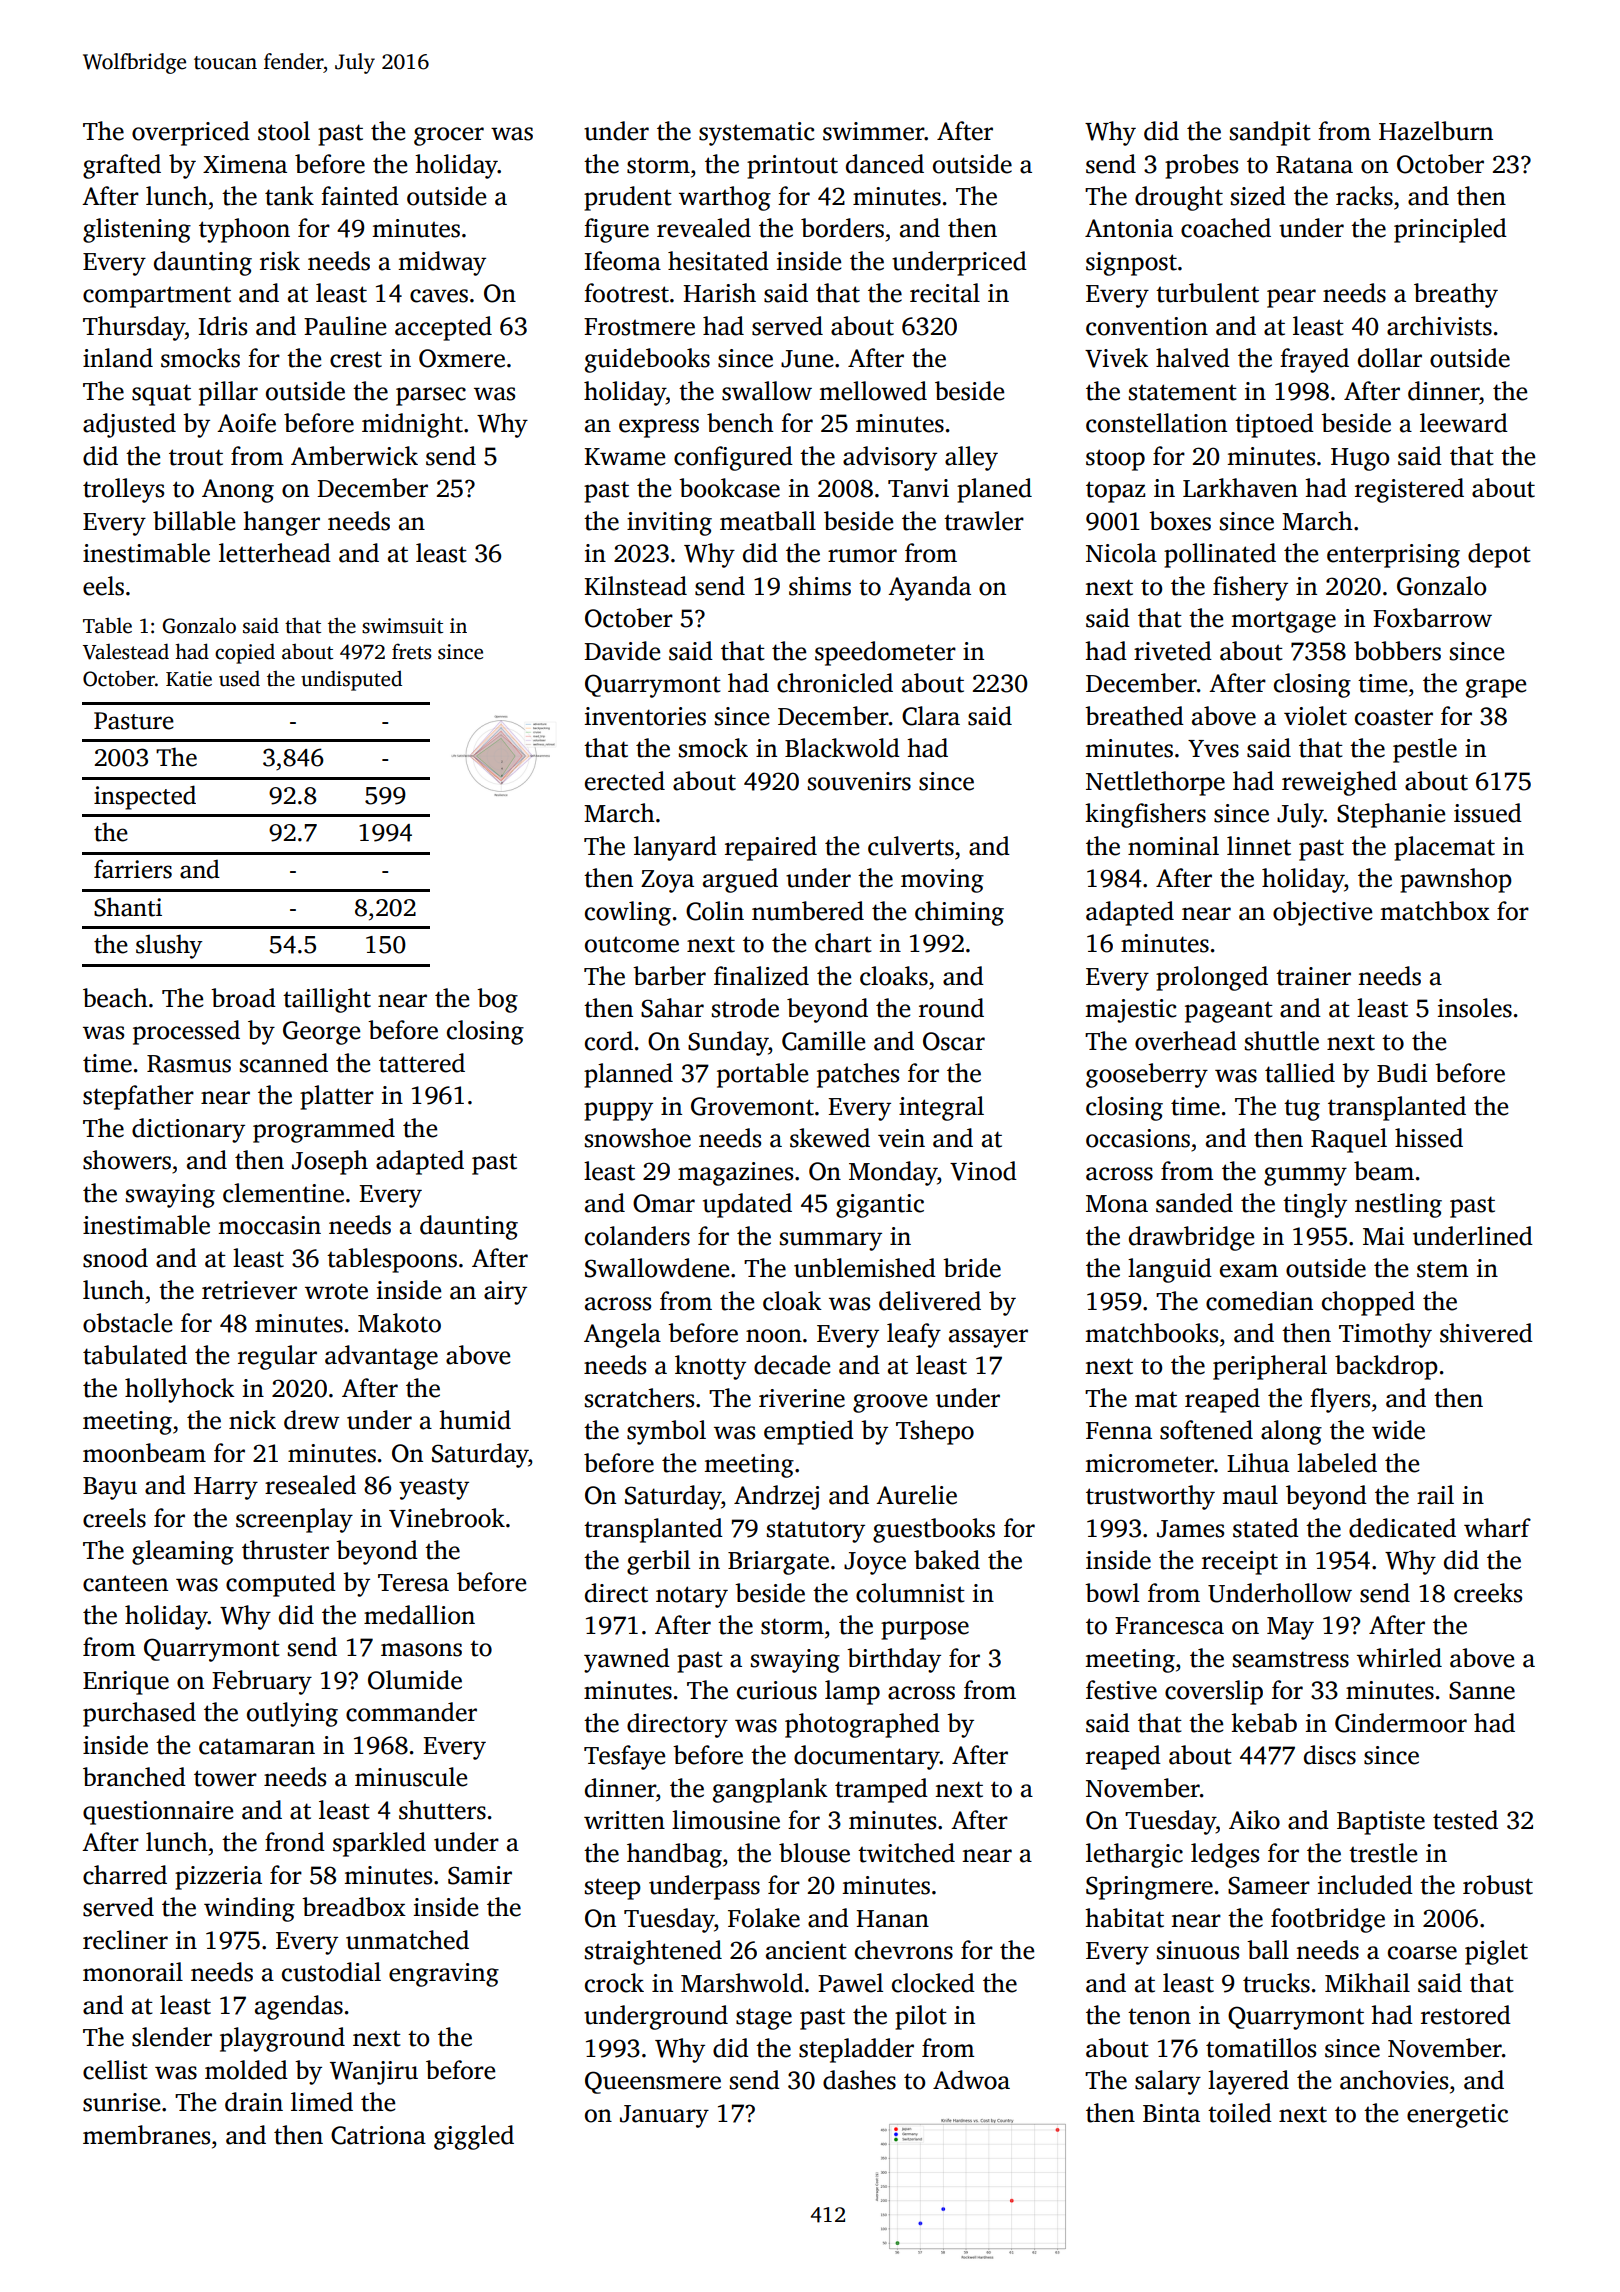 Image resolution: width=1620 pixels, height=2292 pixels. I want to click on principled, so click(1450, 230).
